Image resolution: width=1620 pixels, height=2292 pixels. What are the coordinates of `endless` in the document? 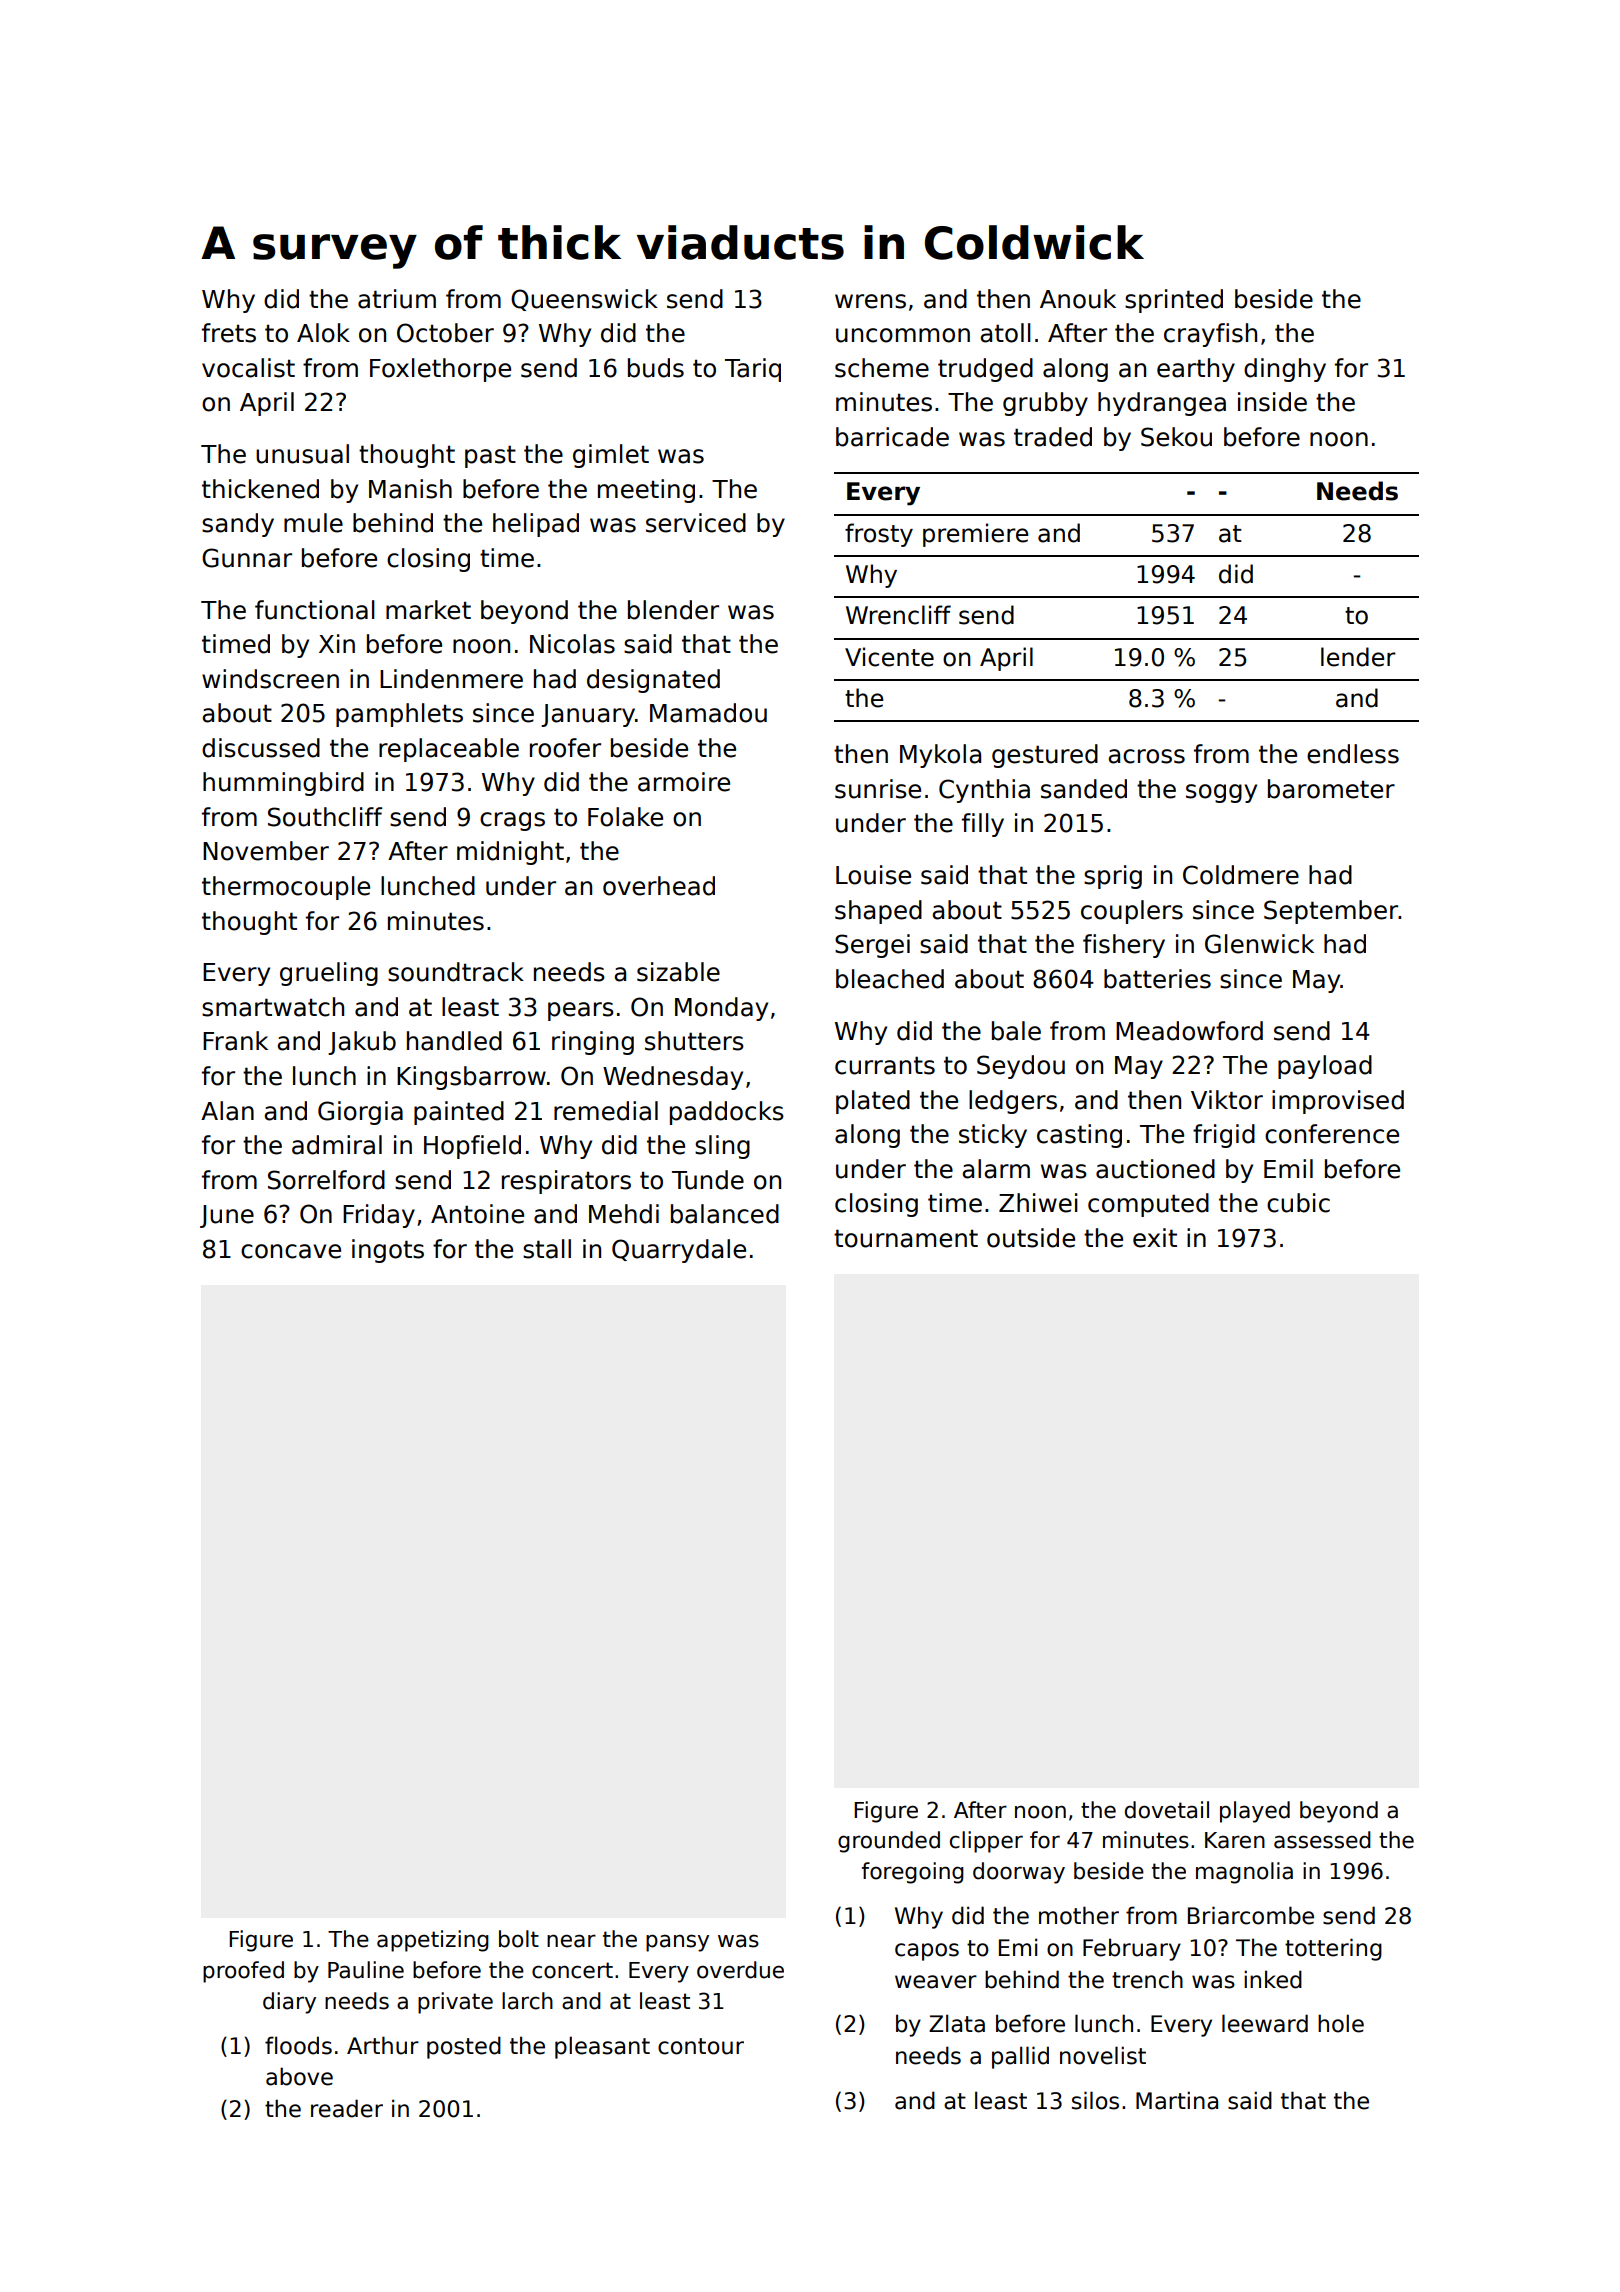 It's located at (1353, 754).
